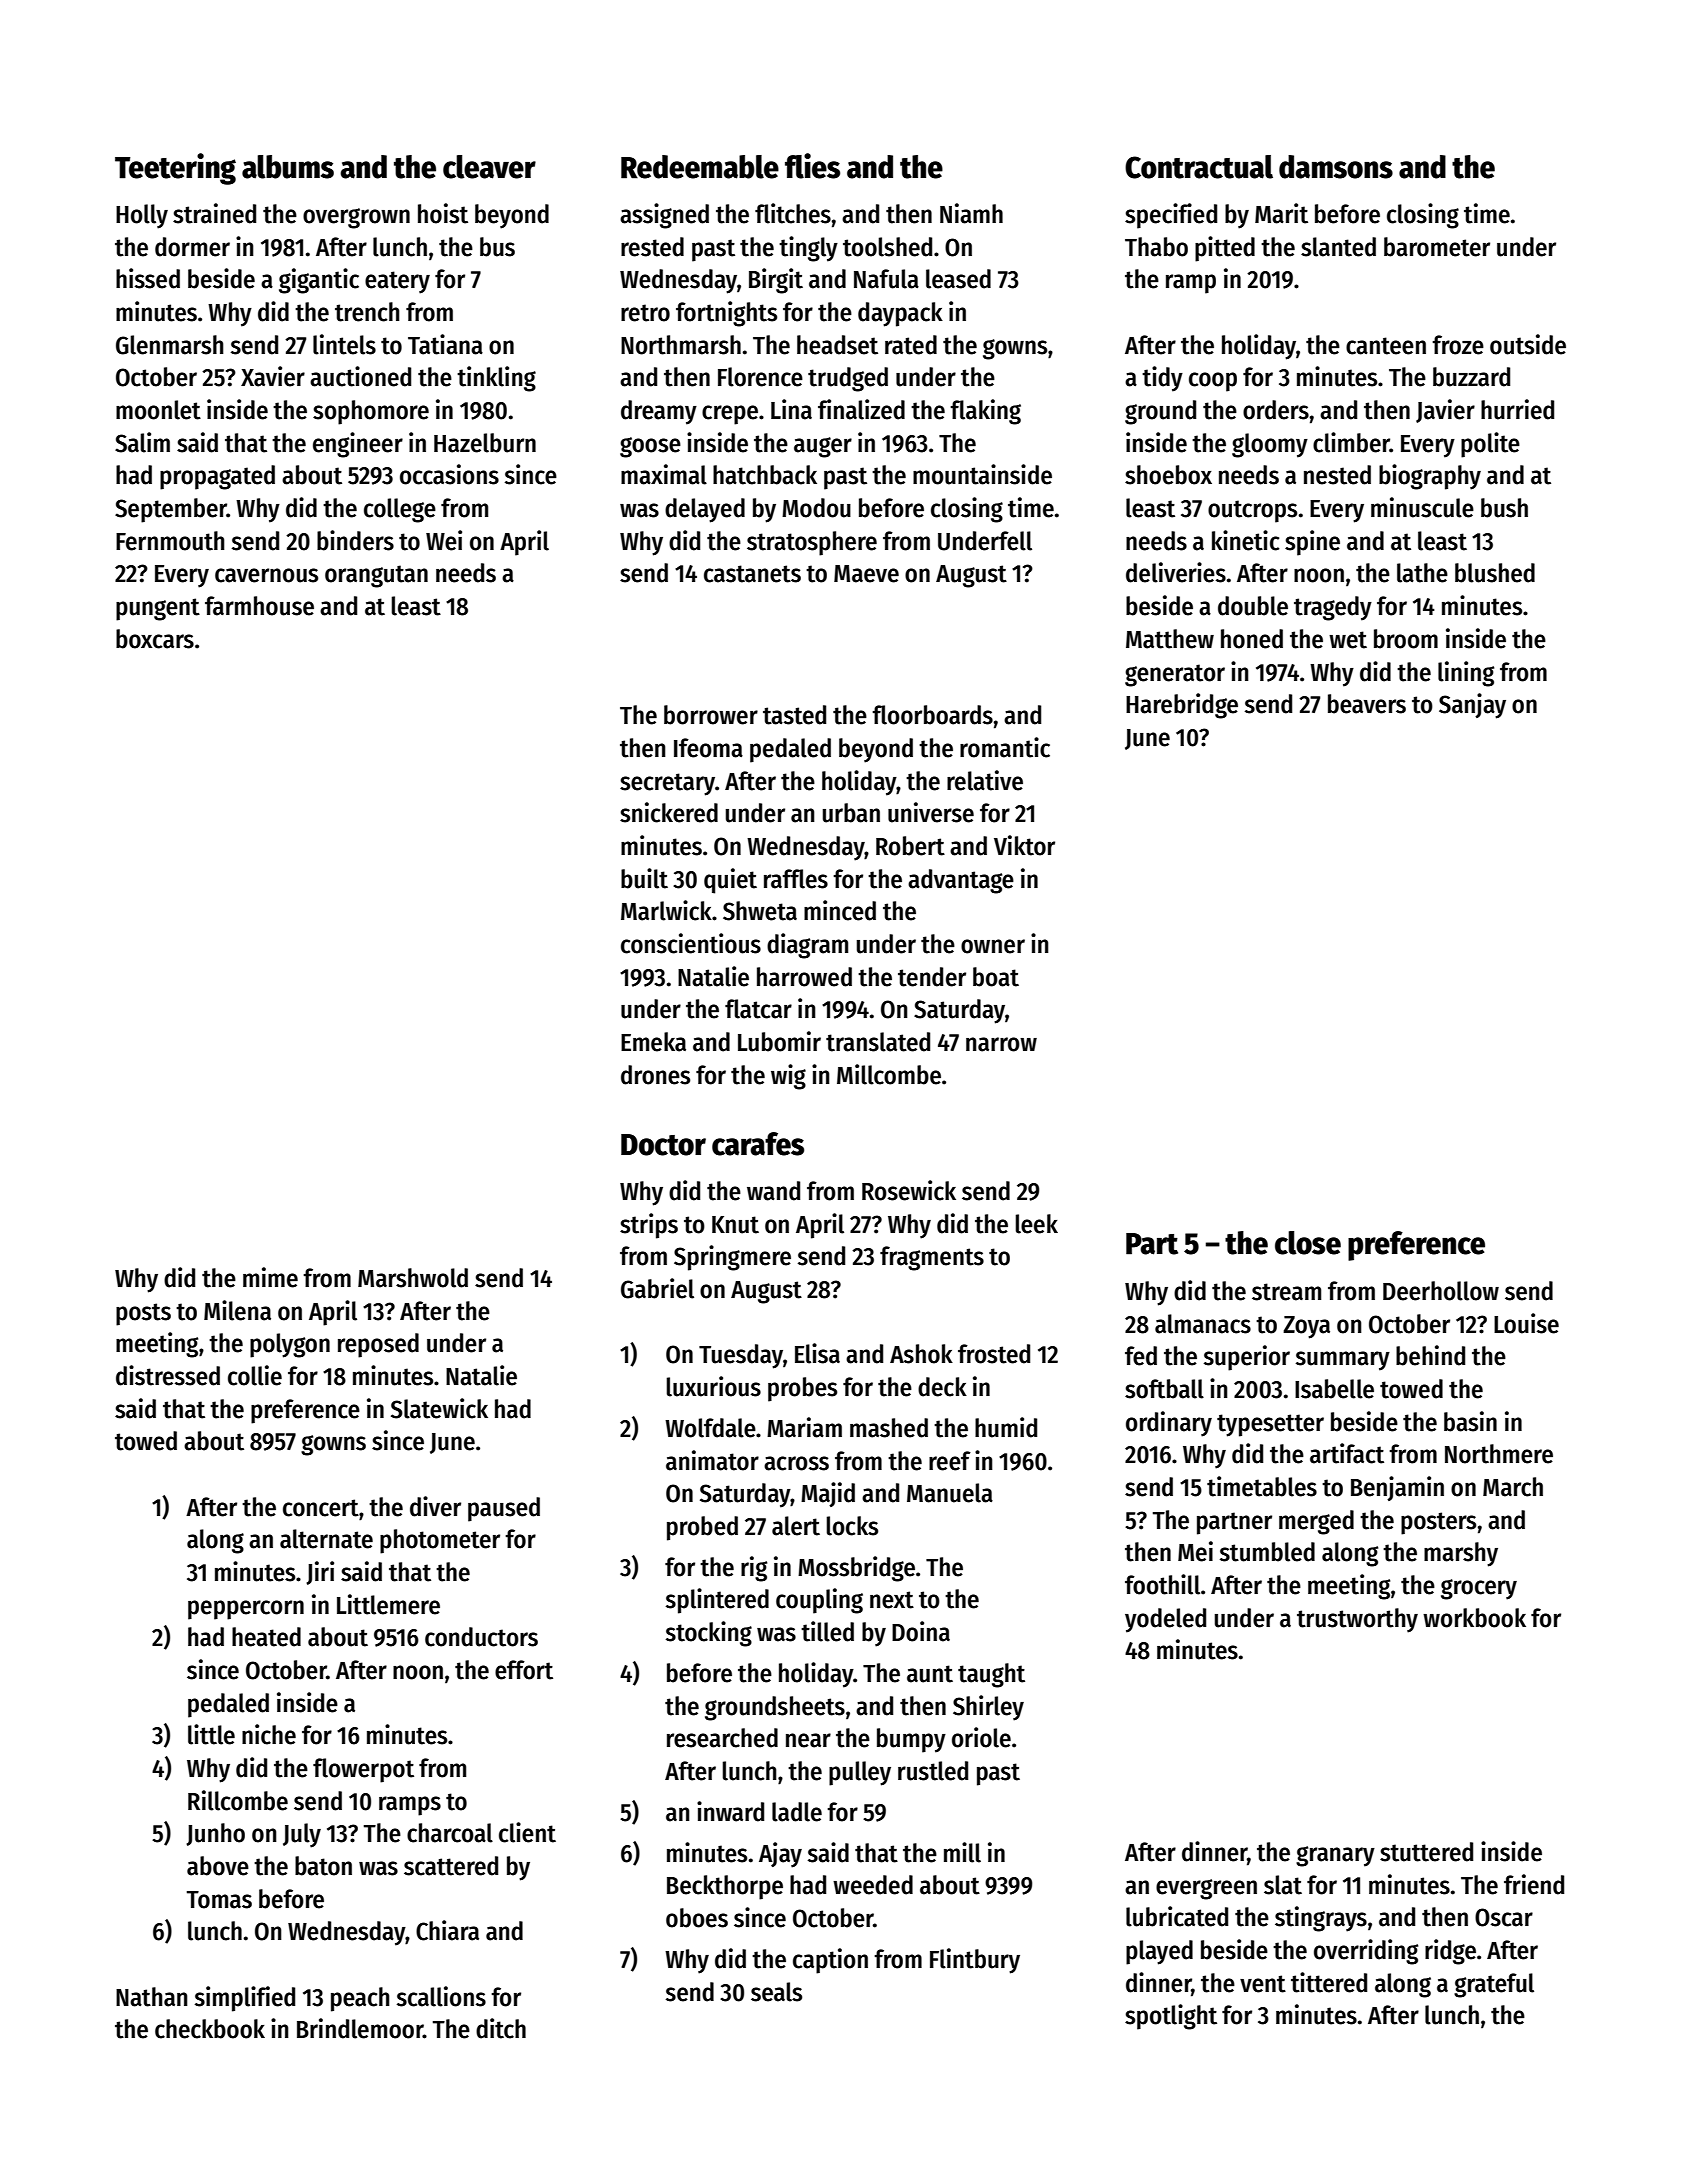 The height and width of the screenshot is (2178, 1683). Describe the element at coordinates (321, 1508) in the screenshot. I see `concert` at that location.
